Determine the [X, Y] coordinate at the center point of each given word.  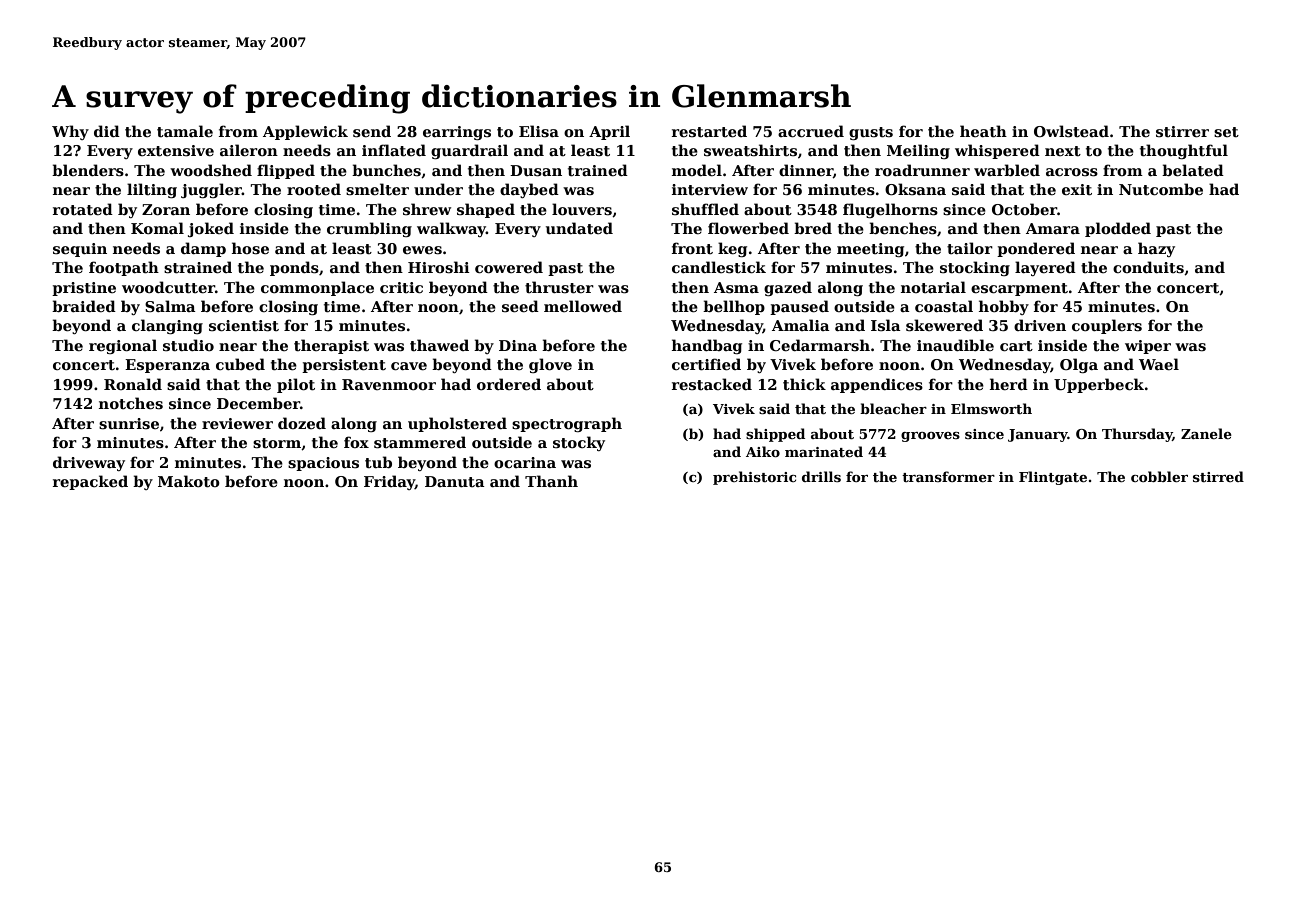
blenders [88, 170]
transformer [948, 476]
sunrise [129, 423]
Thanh [551, 481]
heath [983, 131]
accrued [811, 131]
